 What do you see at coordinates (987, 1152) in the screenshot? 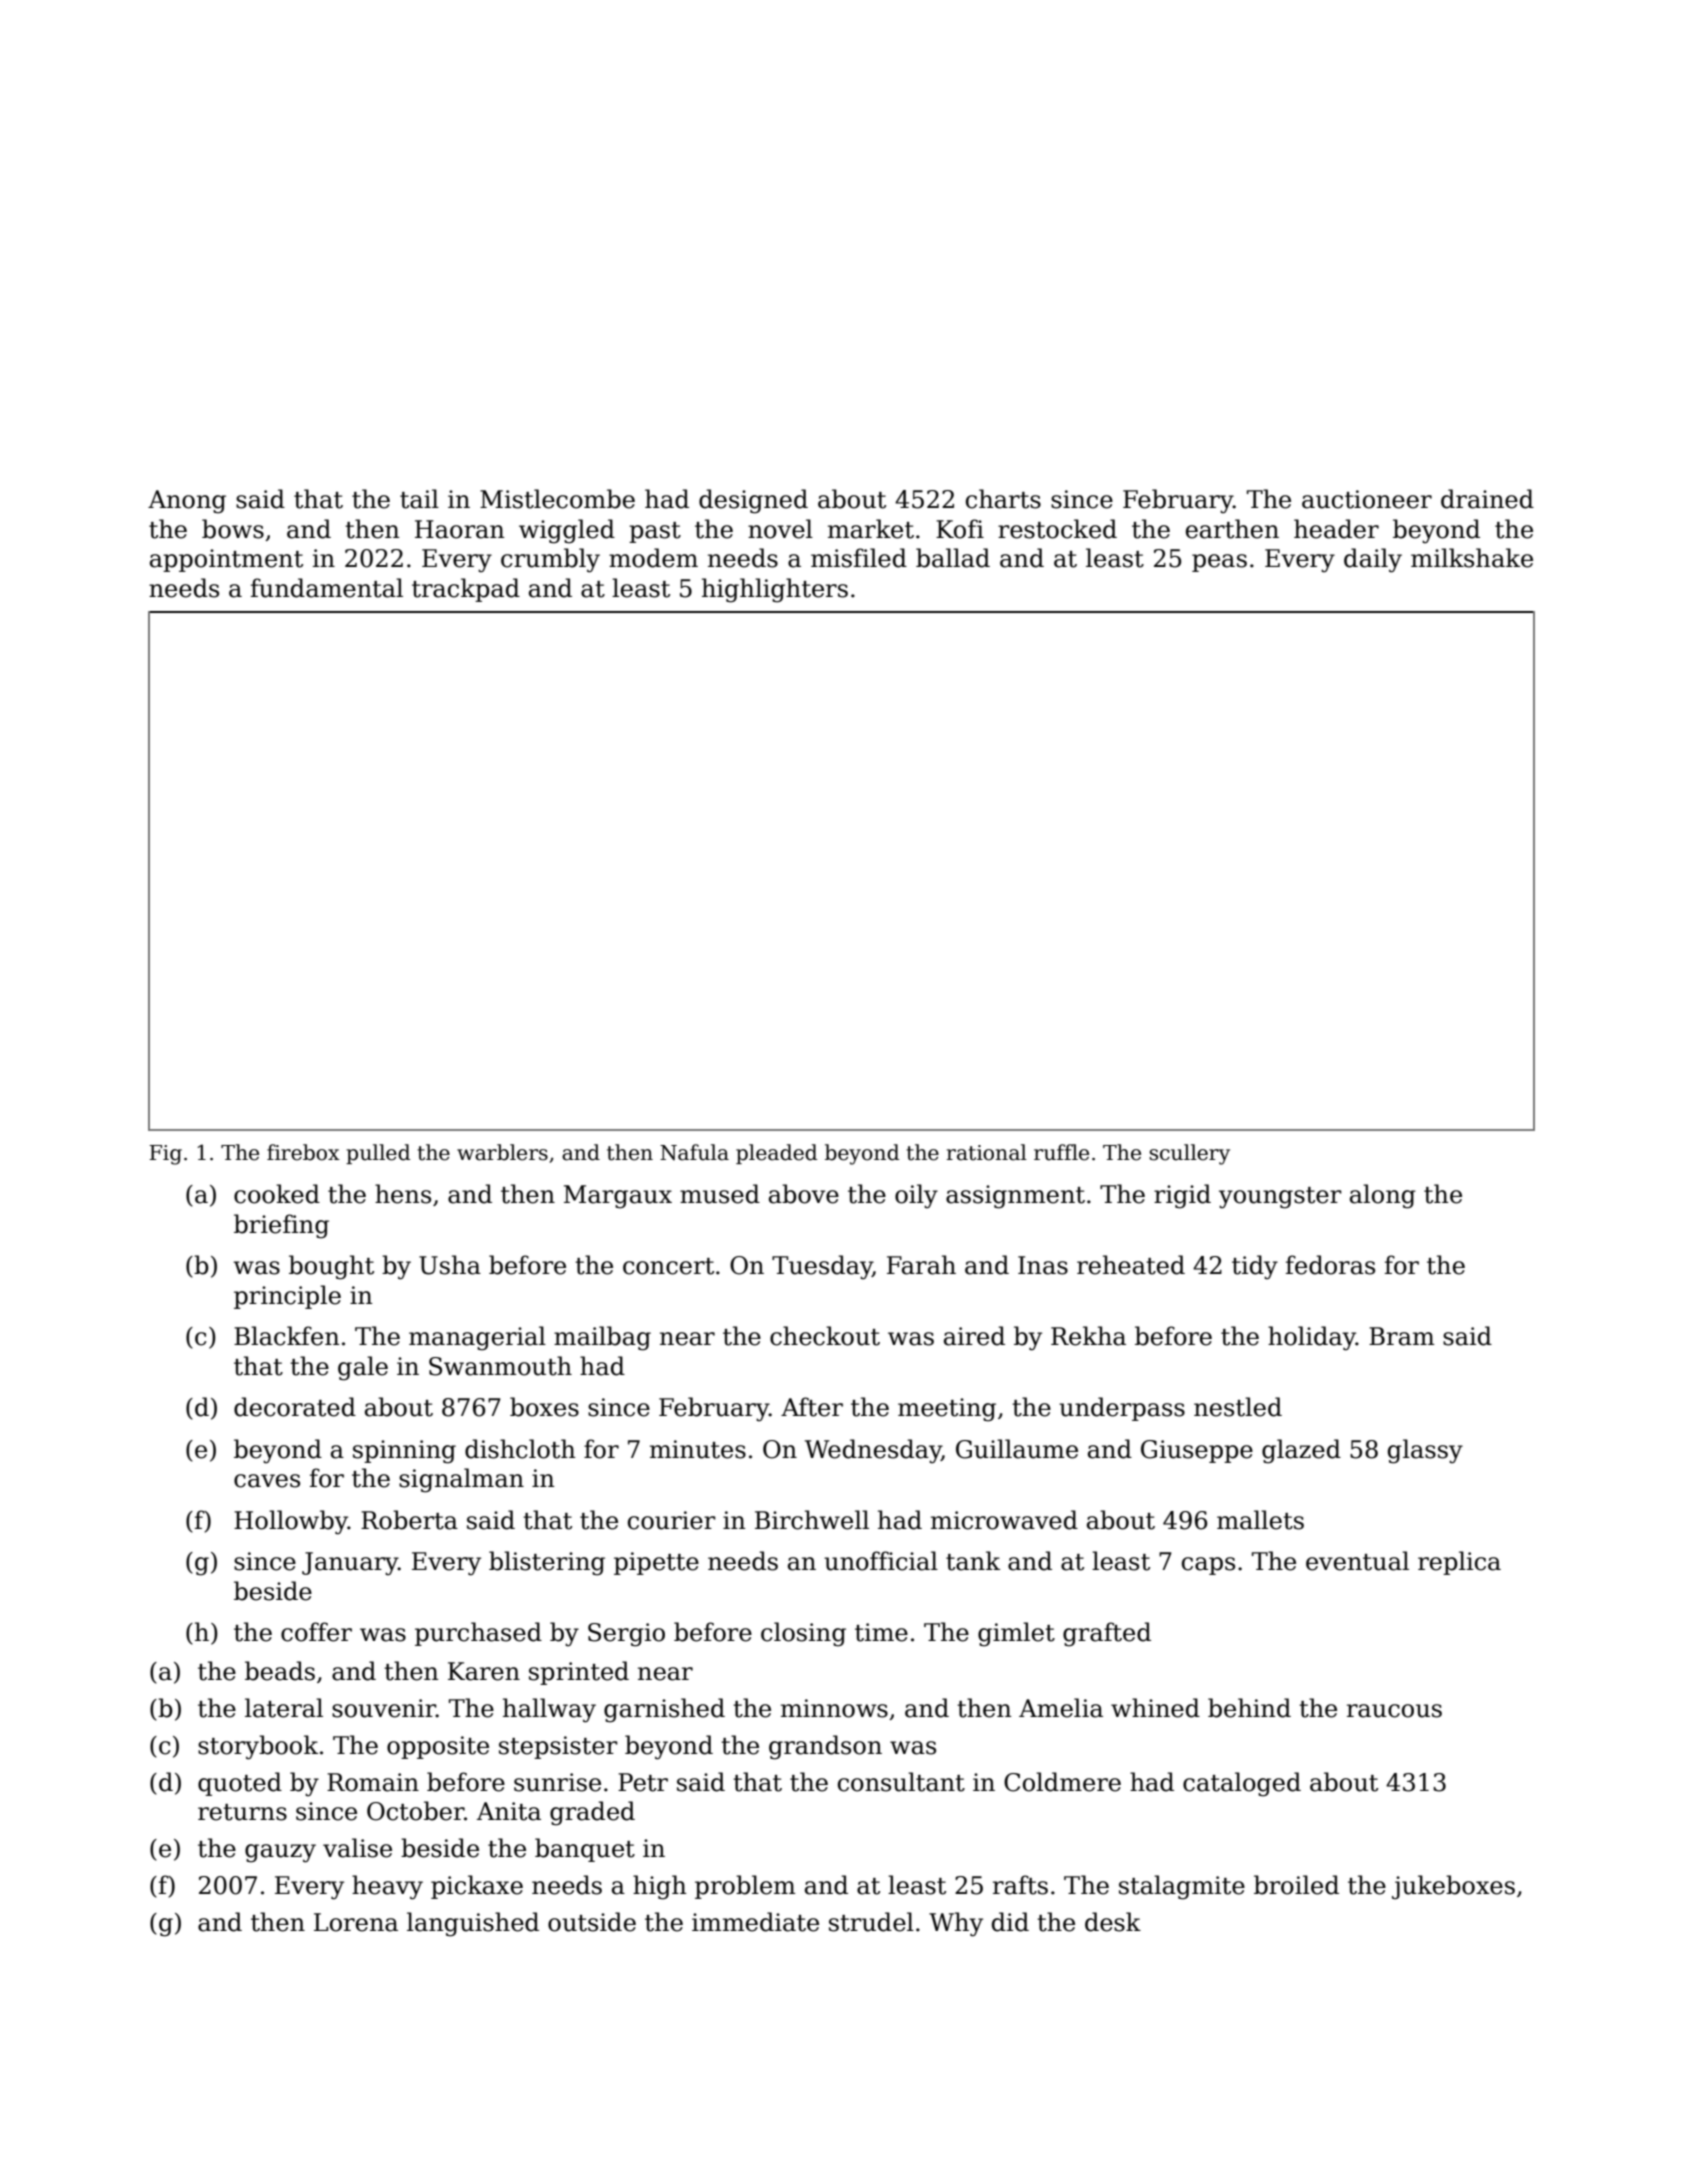
I see `rational` at bounding box center [987, 1152].
